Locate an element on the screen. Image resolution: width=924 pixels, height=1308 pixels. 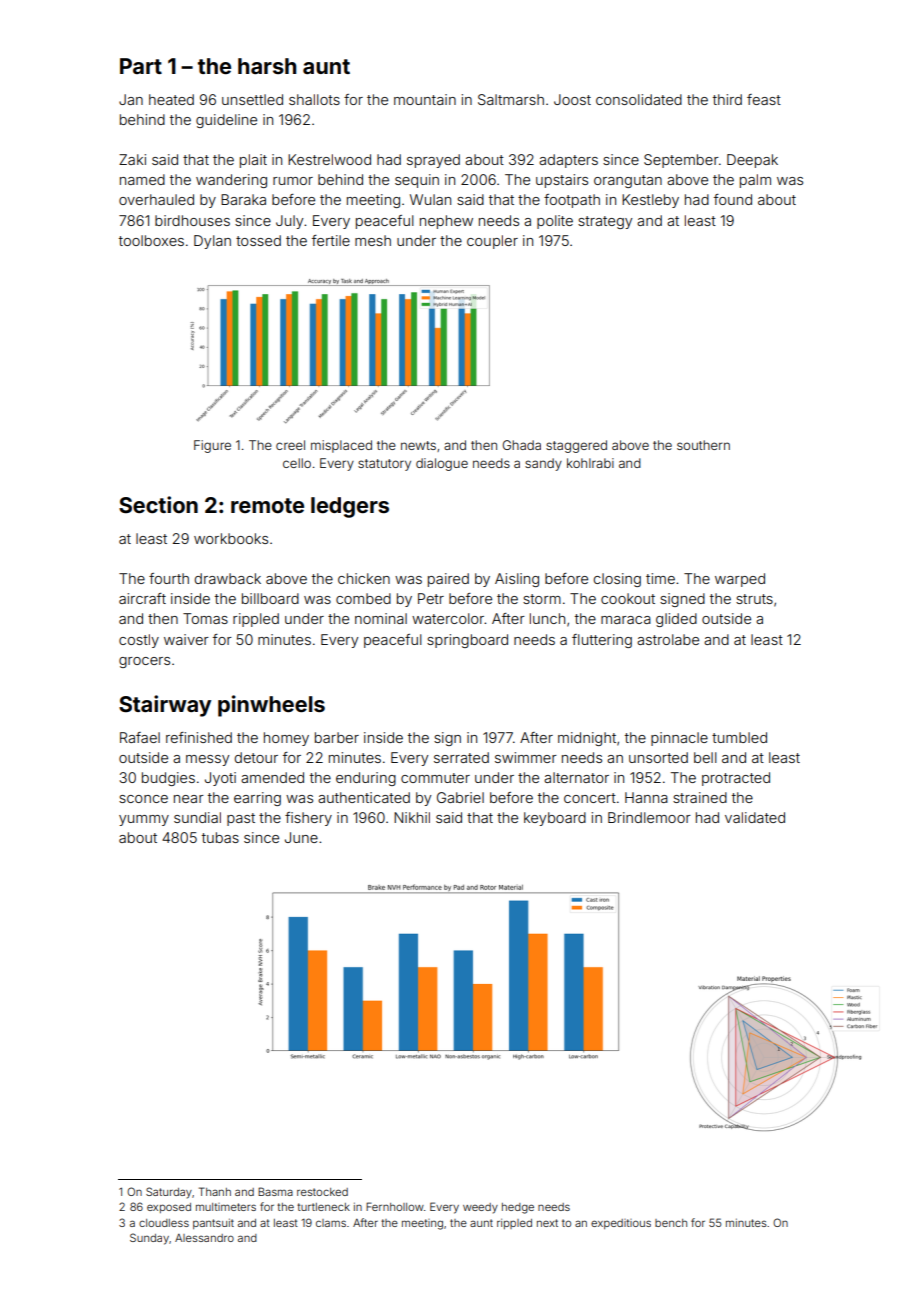
Kestleby is located at coordinates (650, 201).
